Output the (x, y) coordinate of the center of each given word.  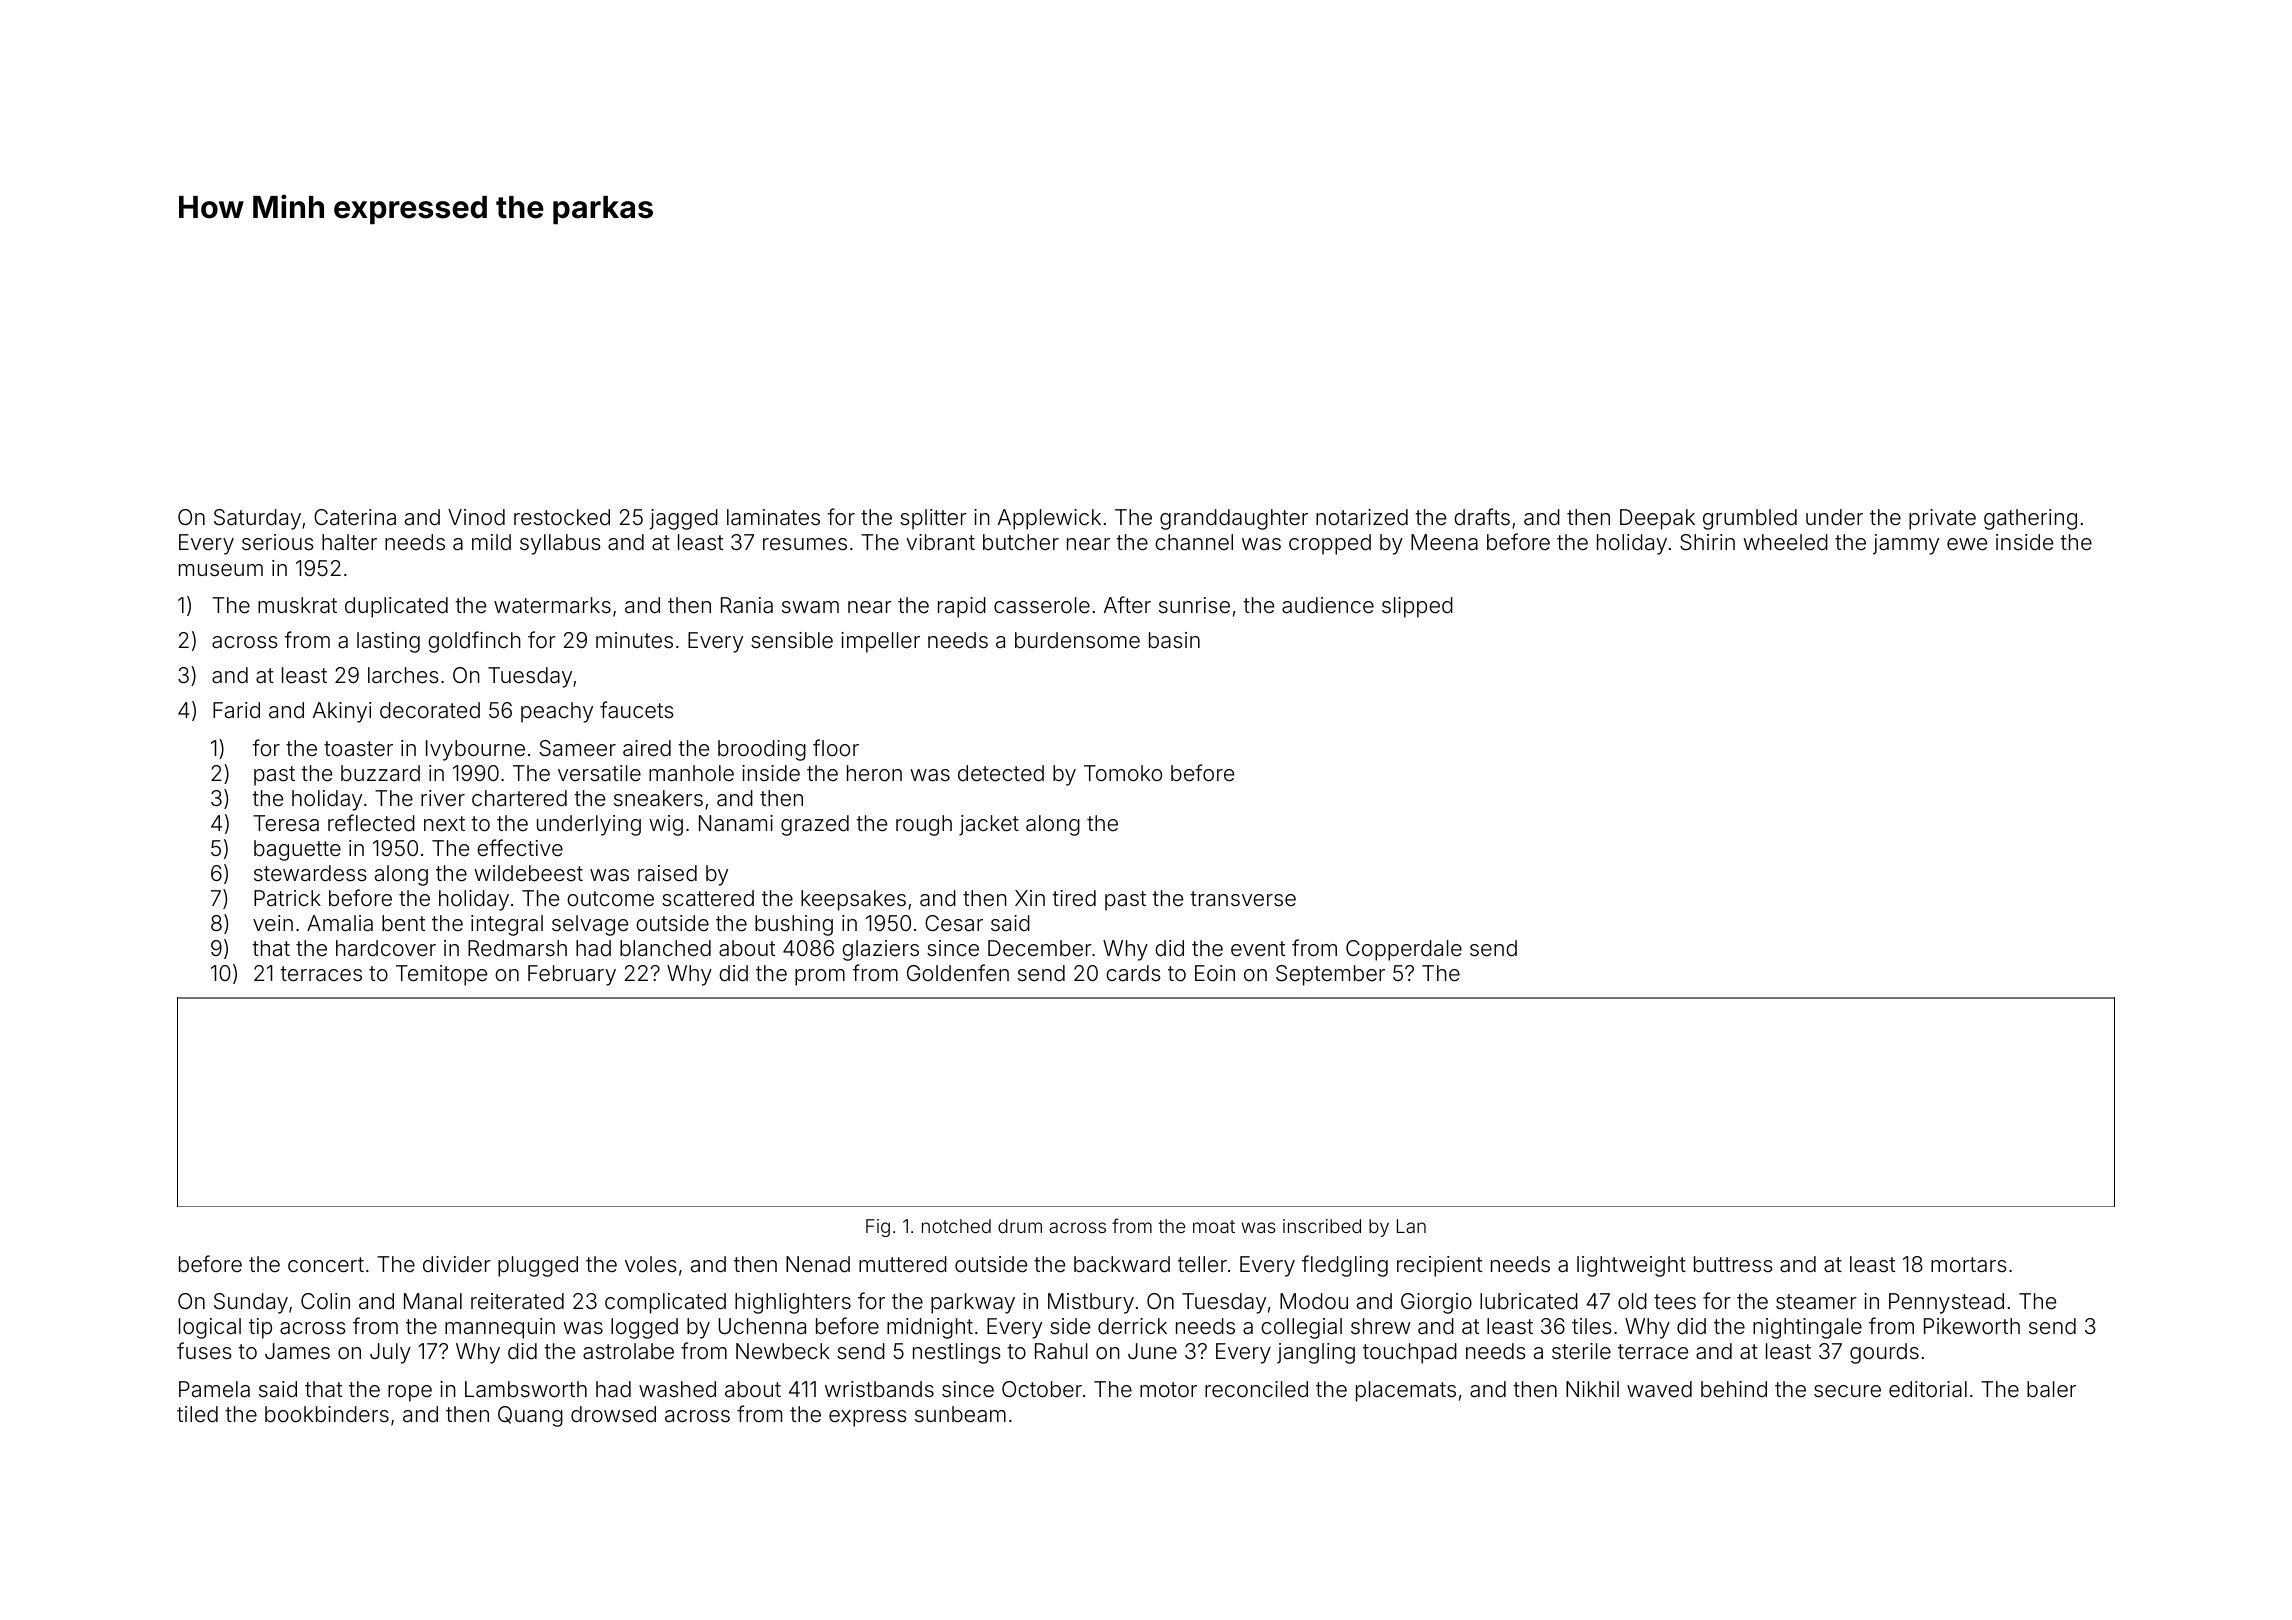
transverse (1243, 899)
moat (1214, 1226)
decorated (430, 710)
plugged (538, 1266)
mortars (1969, 1265)
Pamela (214, 1389)
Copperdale (1404, 950)
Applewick (1049, 519)
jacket (989, 825)
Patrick (287, 898)
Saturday (257, 519)
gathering (2030, 519)
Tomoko (1123, 773)
